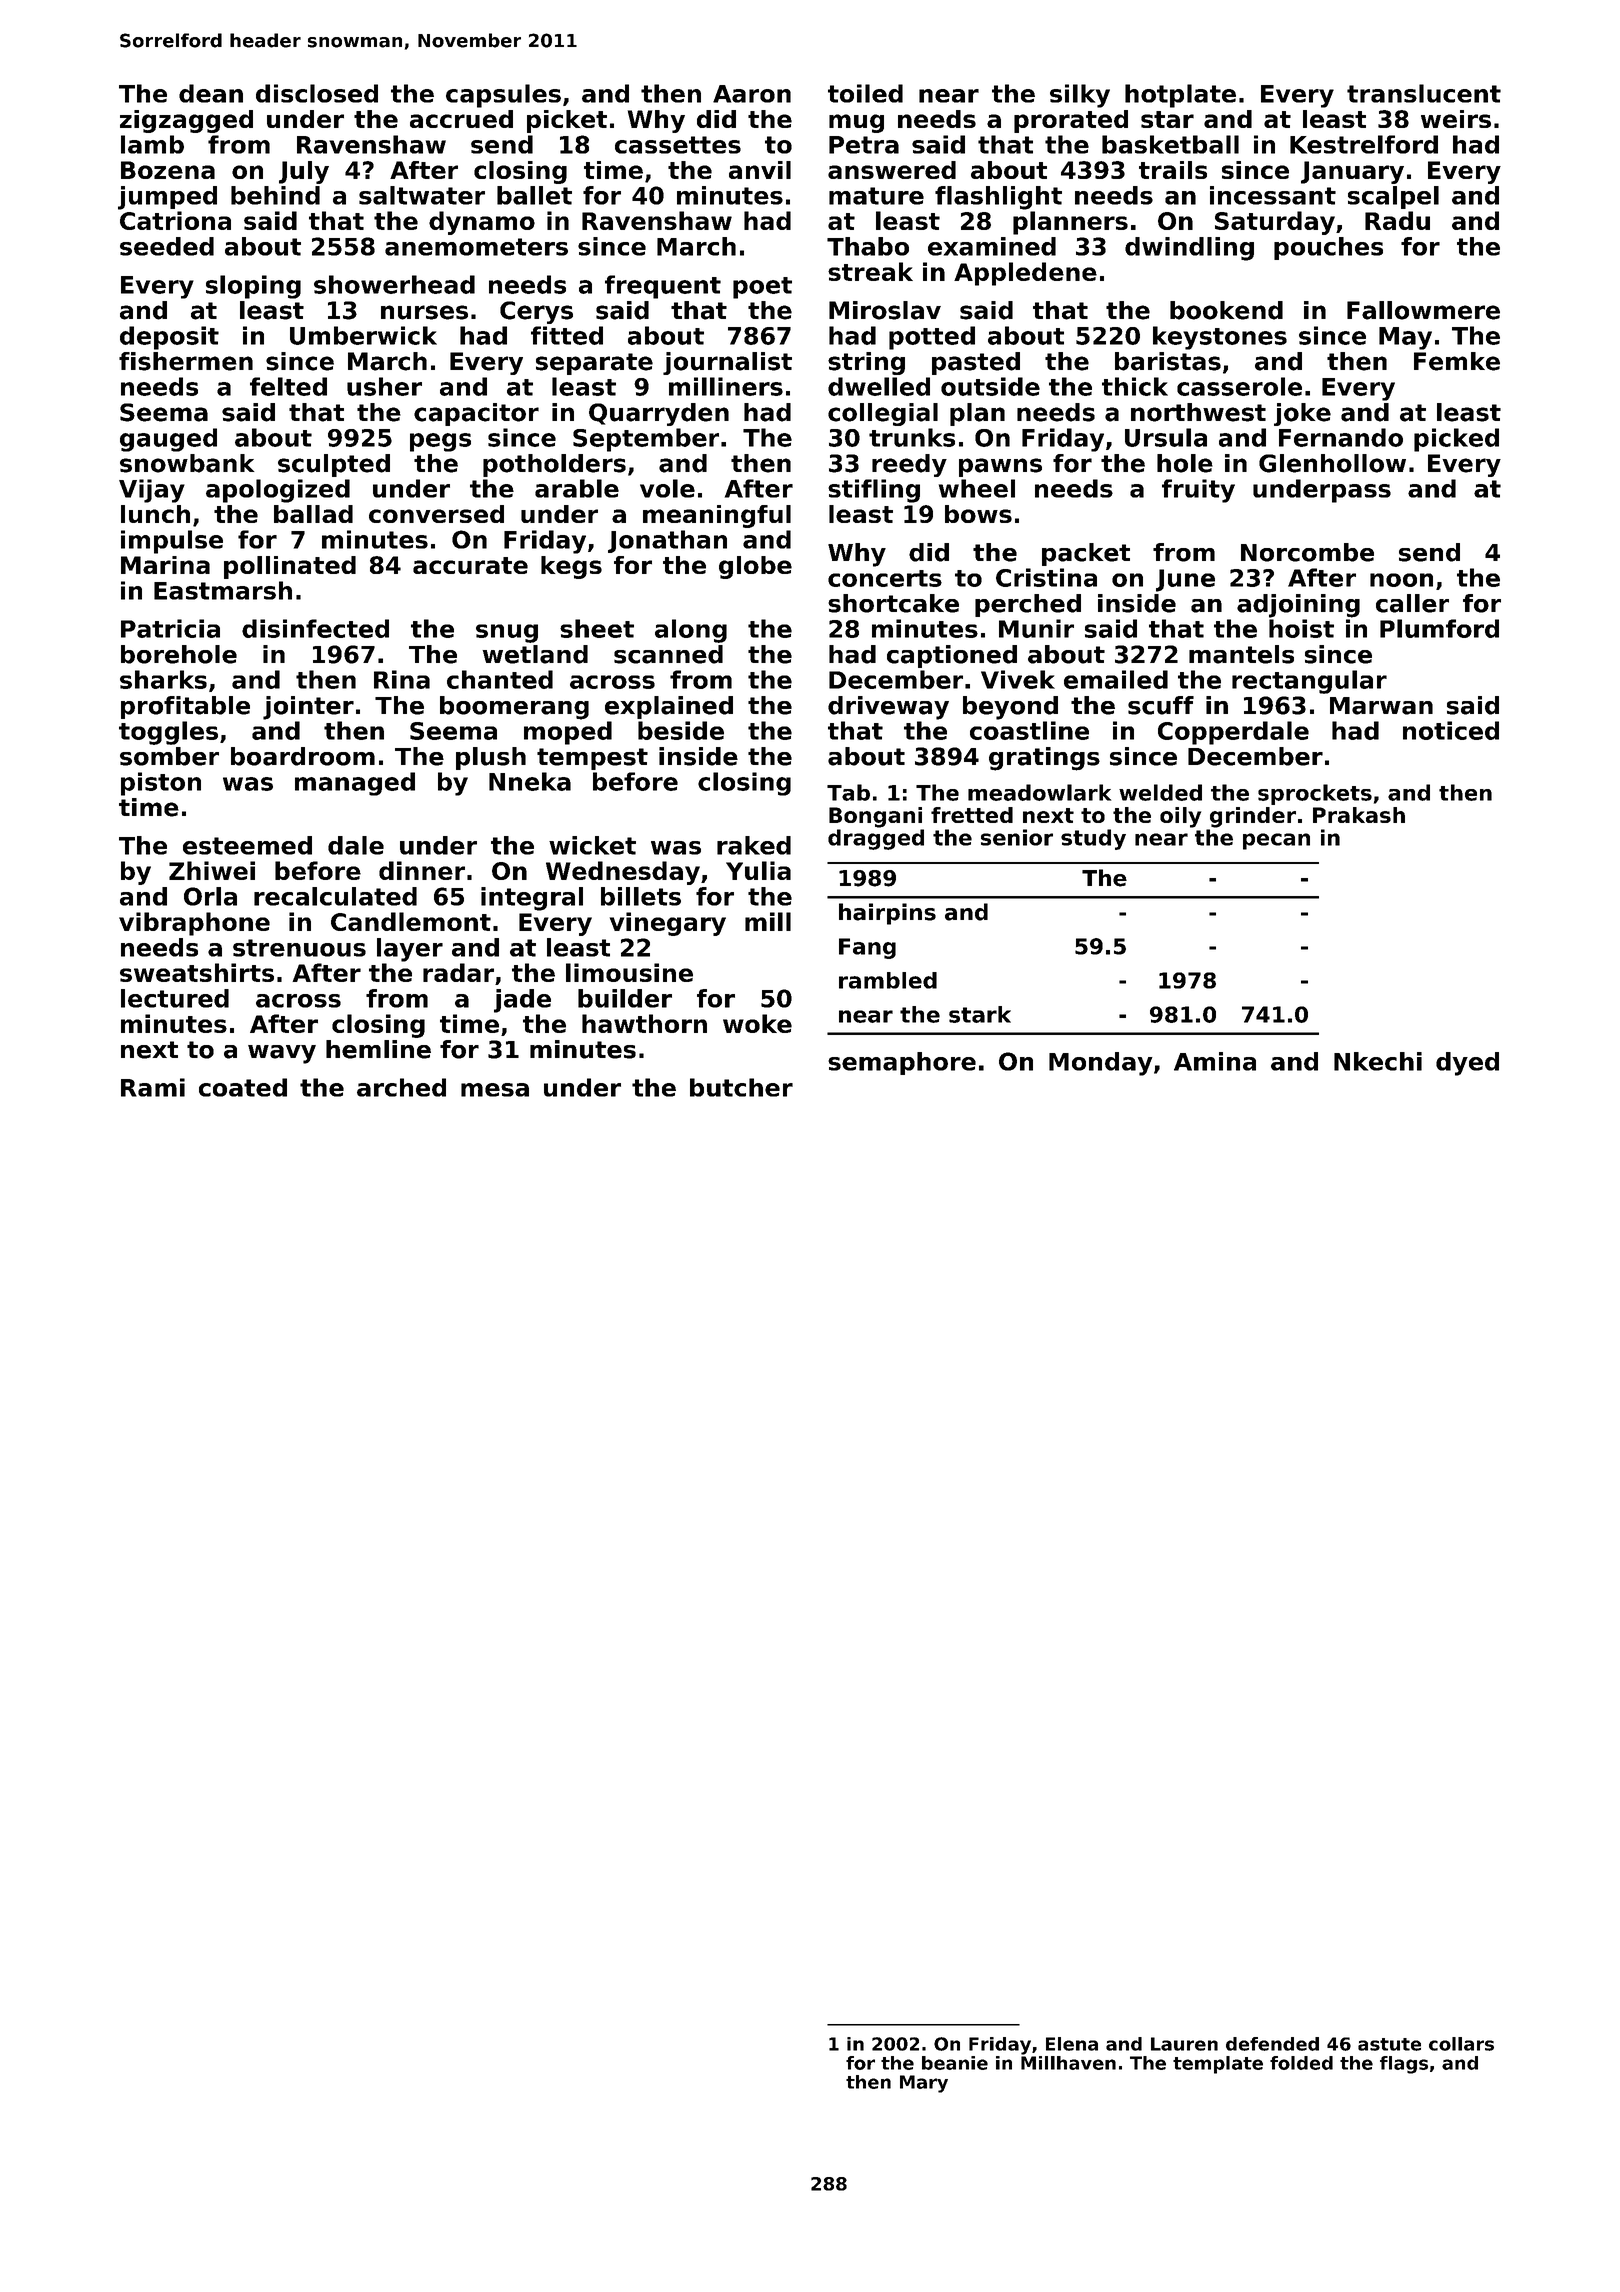 The width and height of the screenshot is (1620, 2292). I want to click on nurses, so click(424, 312).
